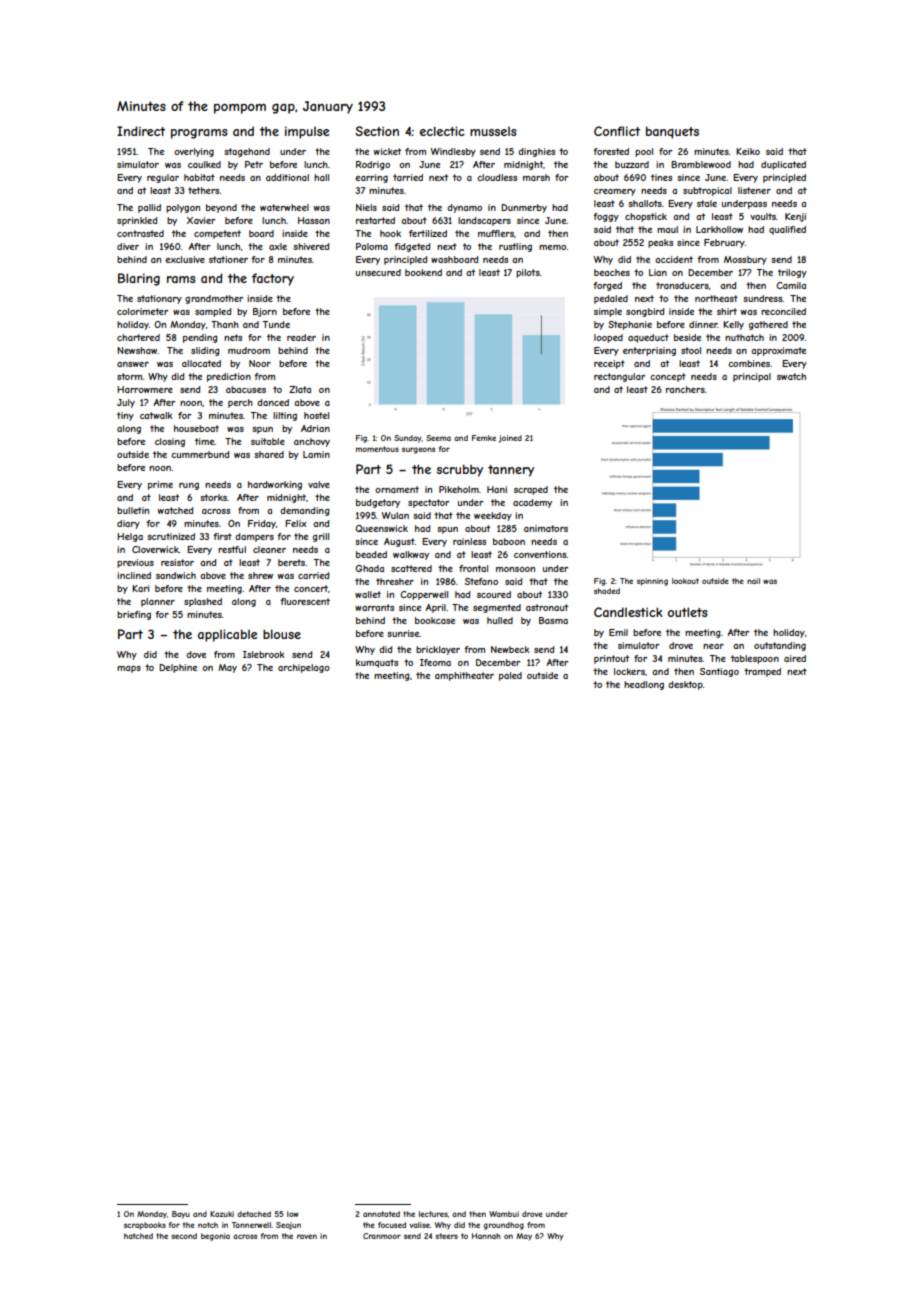 The image size is (924, 1308). What do you see at coordinates (652, 582) in the screenshot?
I see `spinning` at bounding box center [652, 582].
